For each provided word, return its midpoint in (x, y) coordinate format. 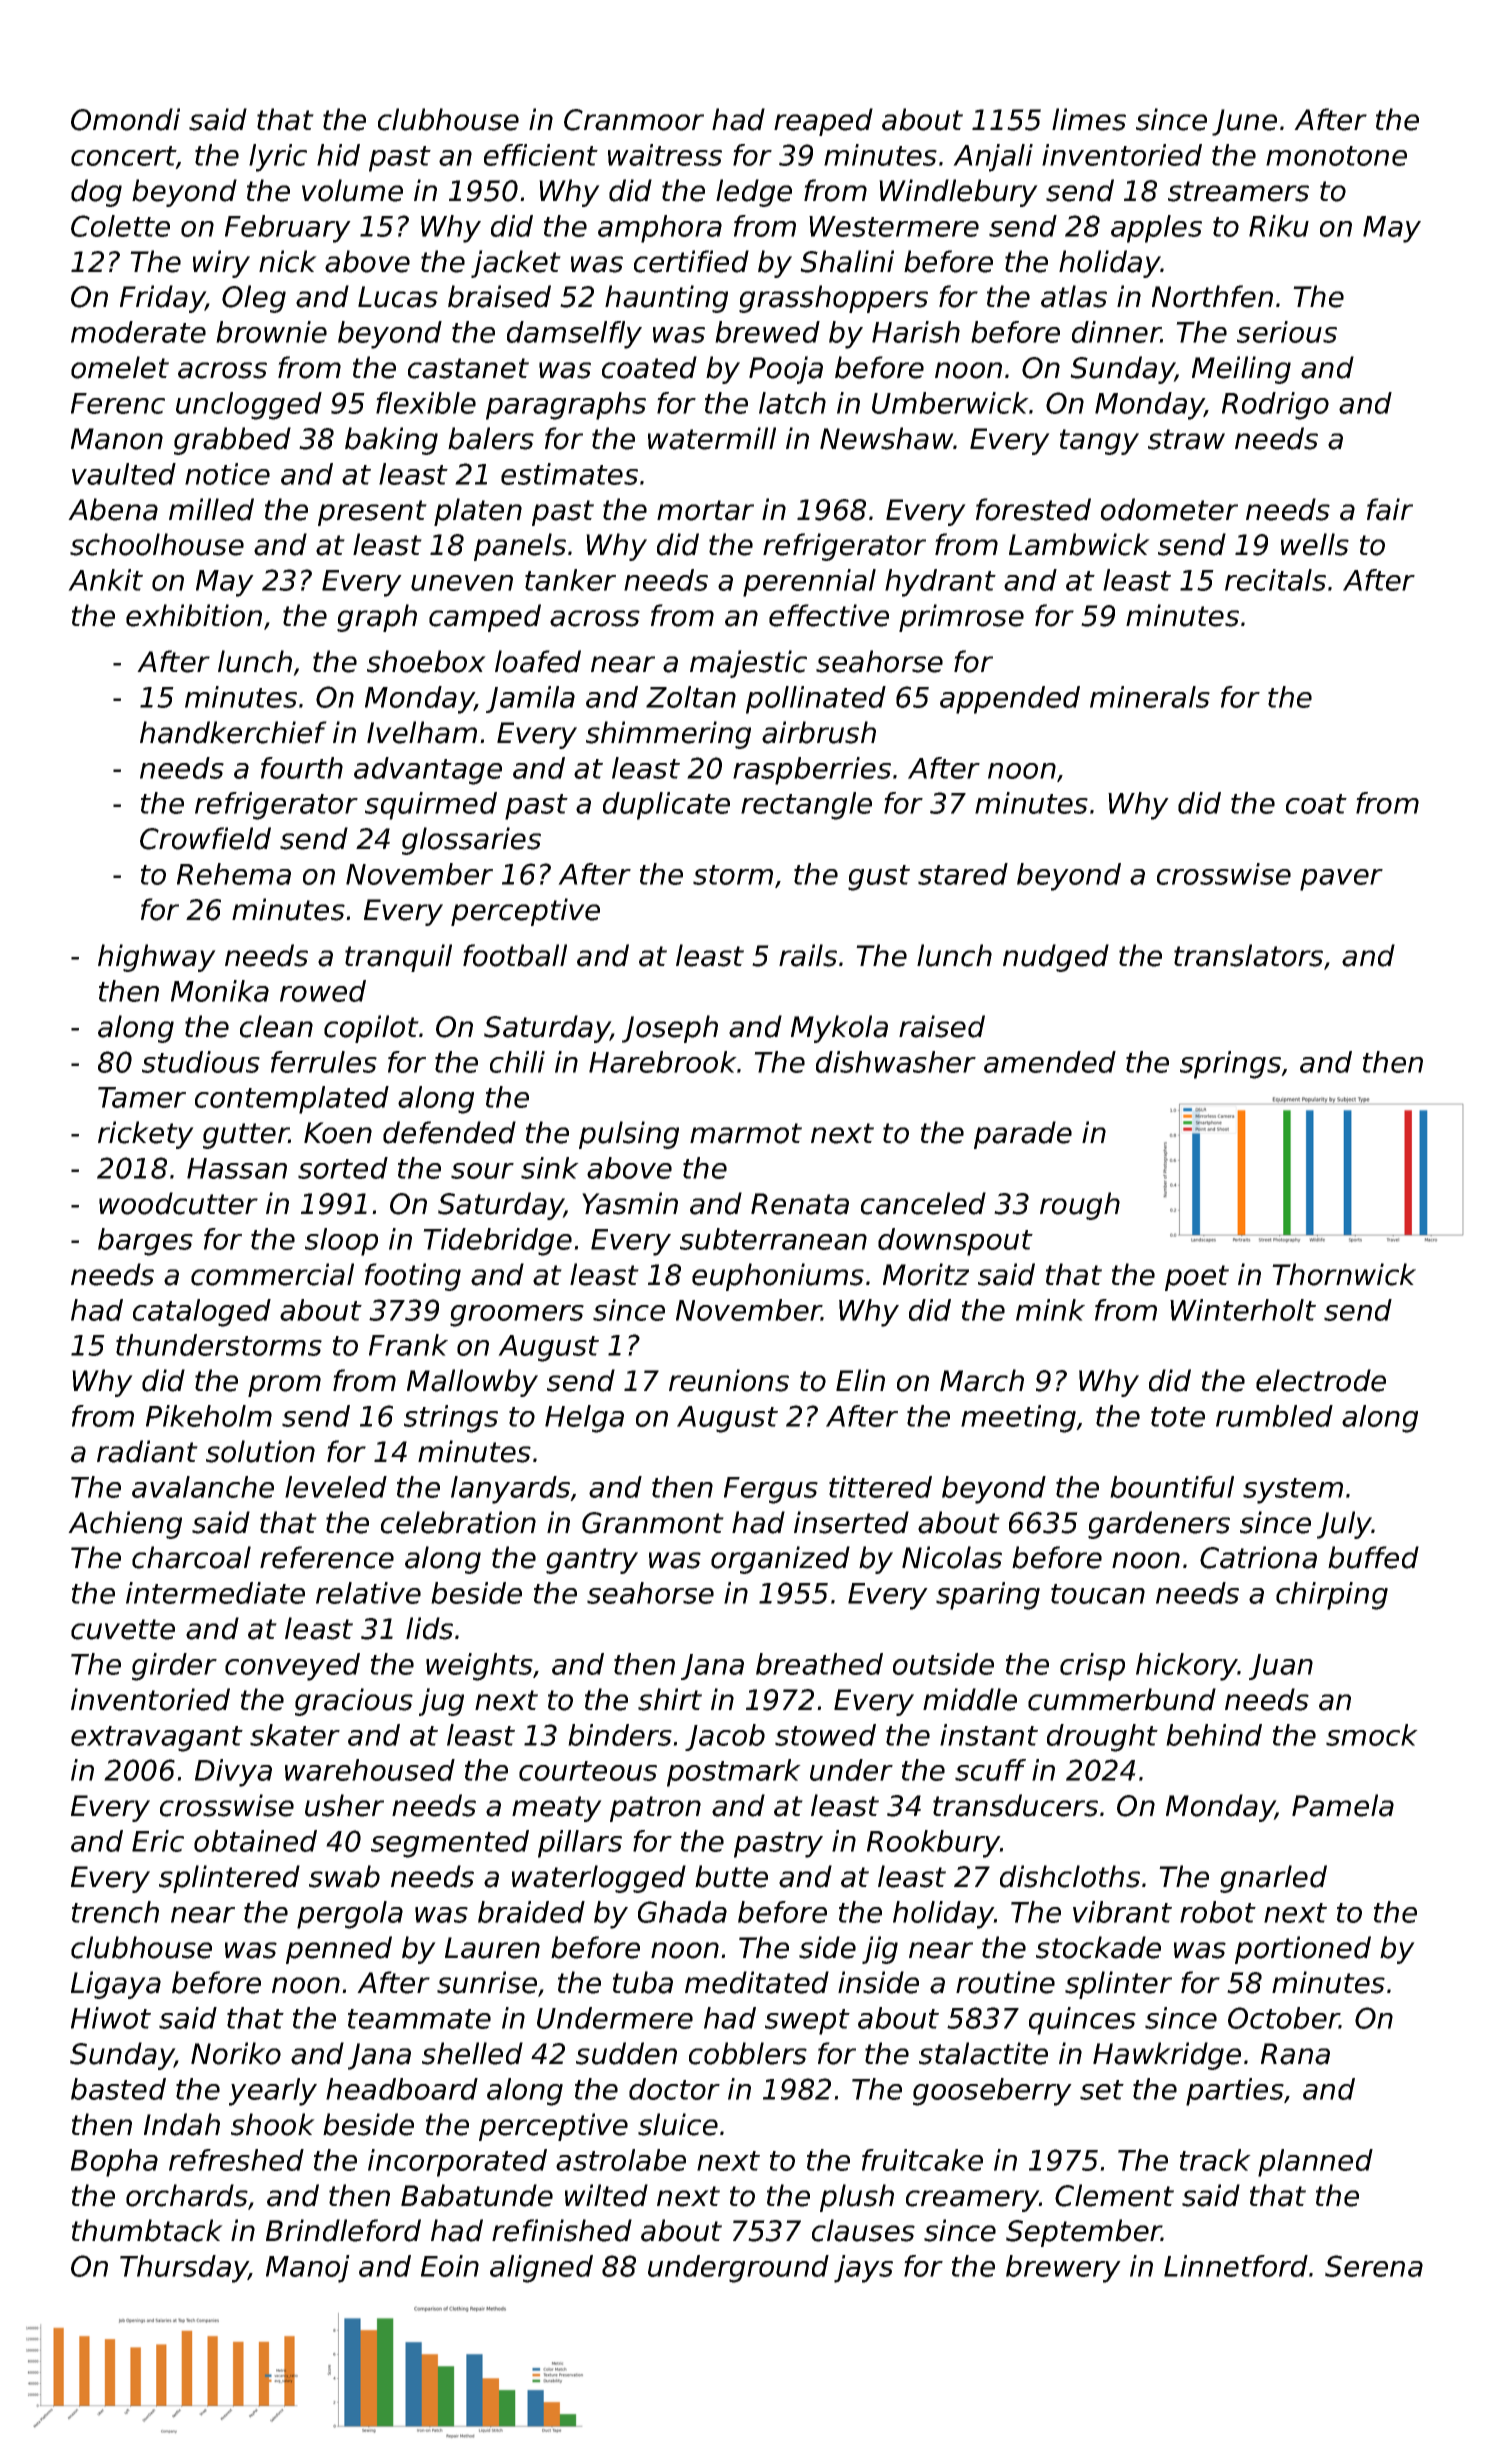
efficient (541, 155)
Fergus (771, 1490)
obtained (255, 1841)
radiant (147, 1451)
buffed (1373, 1557)
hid (338, 155)
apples (1156, 229)
